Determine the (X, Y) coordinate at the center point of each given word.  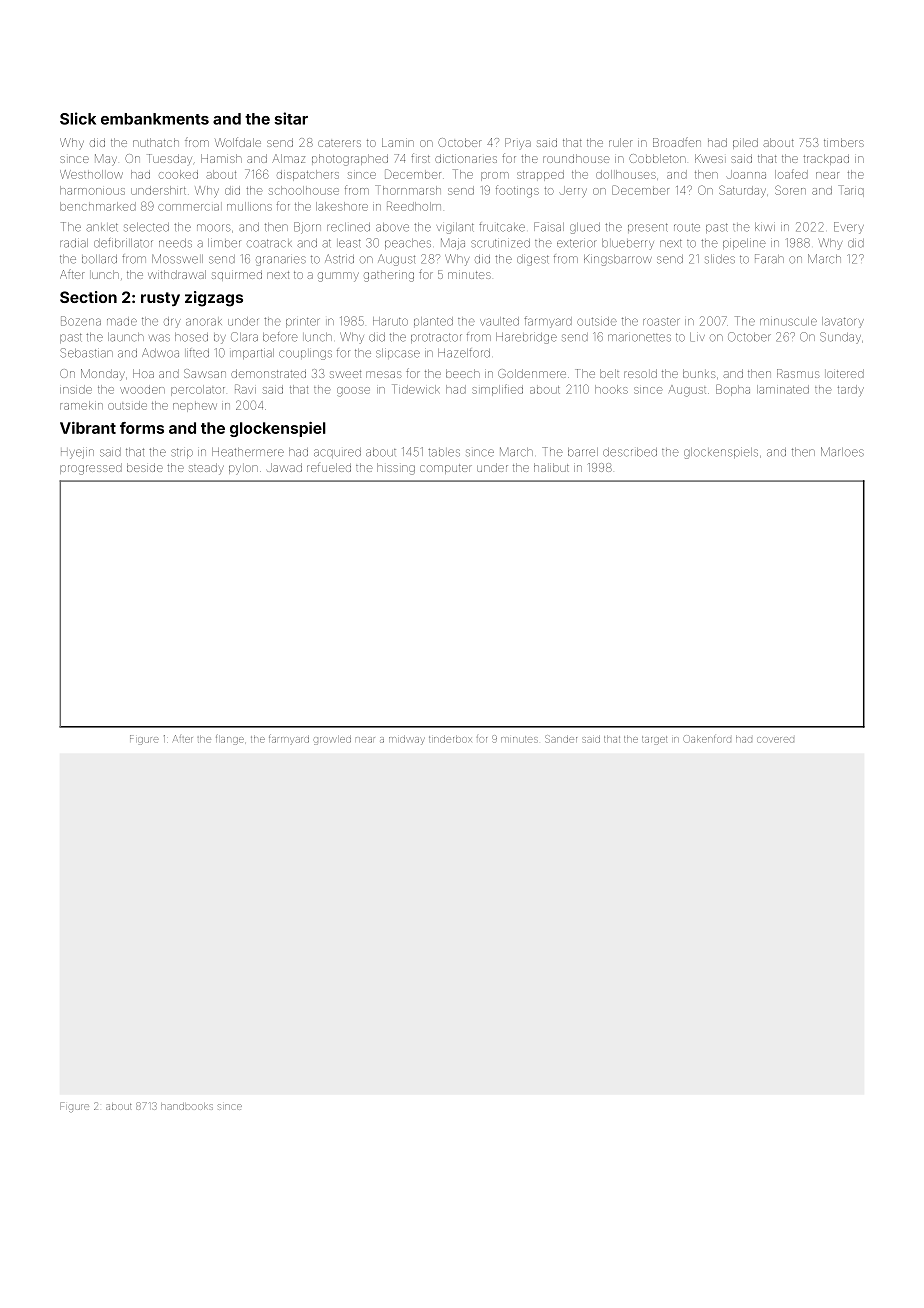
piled (745, 143)
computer (446, 469)
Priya (518, 143)
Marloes (842, 452)
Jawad (284, 467)
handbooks (187, 1106)
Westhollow (91, 174)
